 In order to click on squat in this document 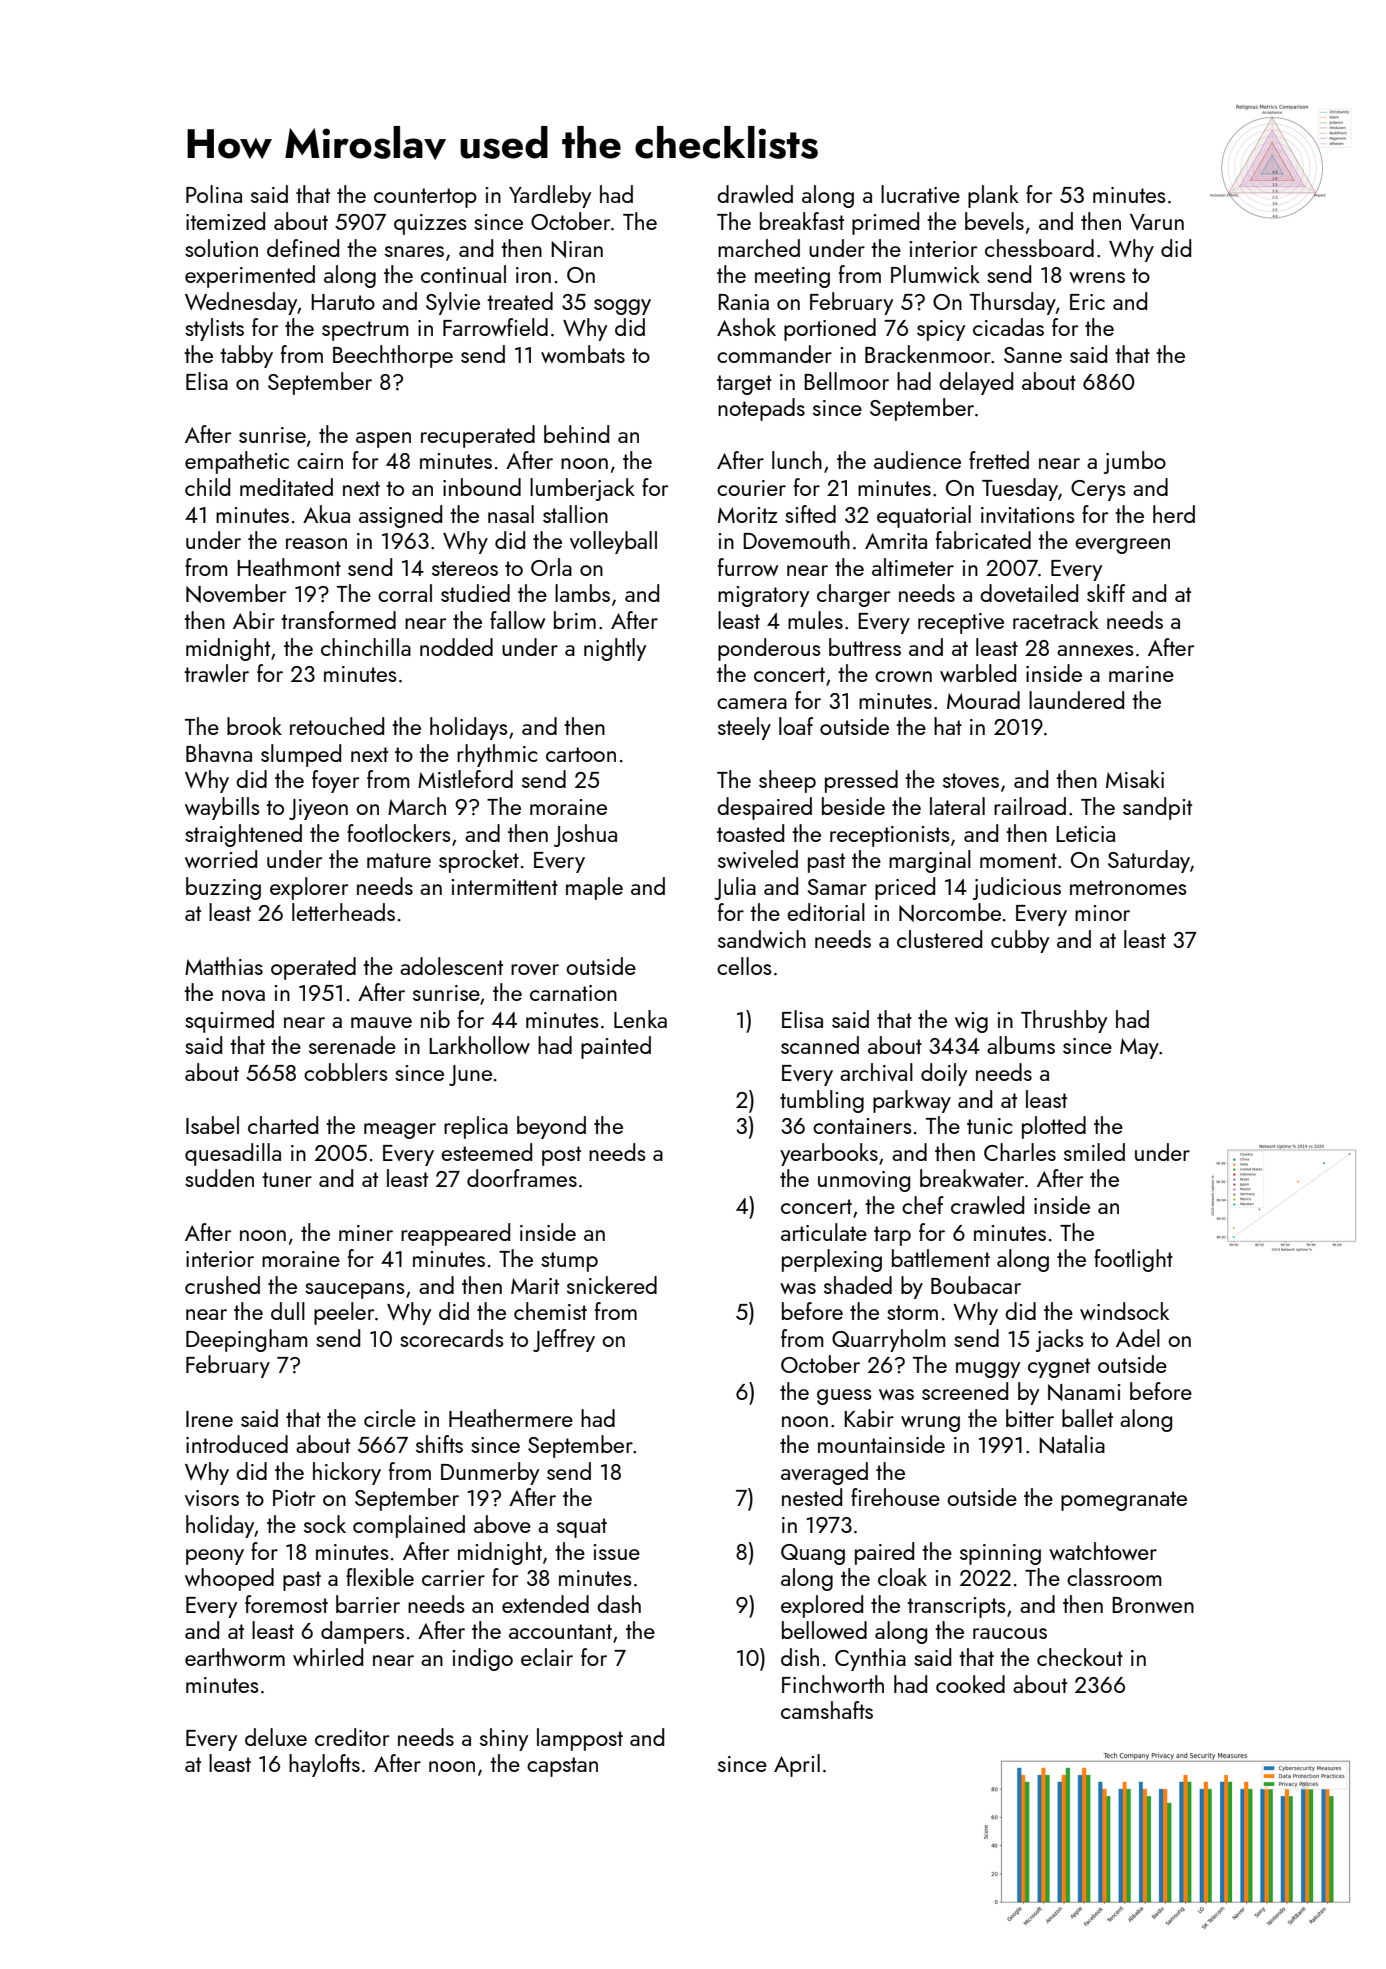, I will do `click(582, 1528)`.
